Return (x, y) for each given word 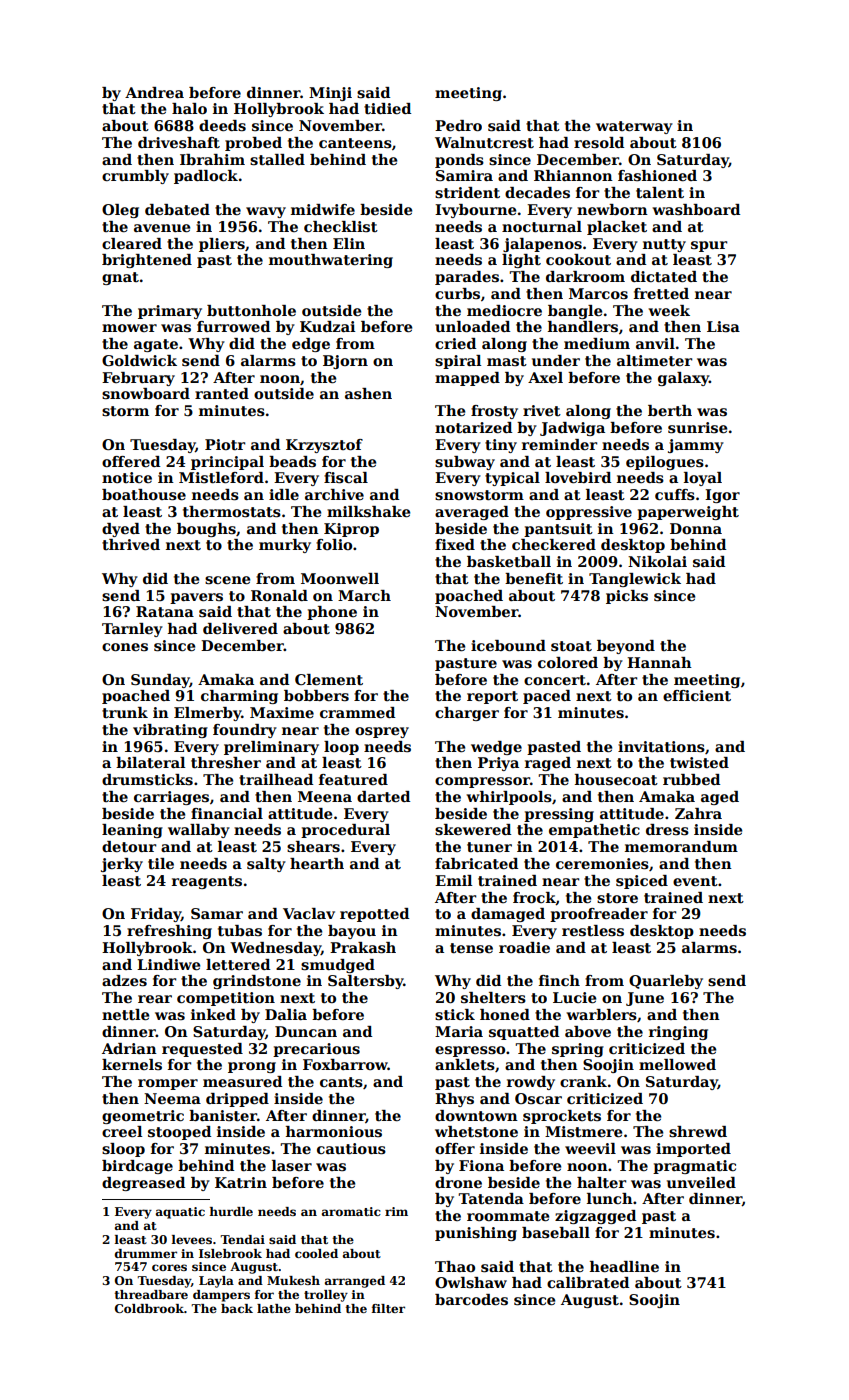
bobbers (316, 695)
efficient (697, 695)
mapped (467, 379)
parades (467, 278)
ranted (222, 393)
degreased (143, 1184)
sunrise (697, 428)
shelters (493, 998)
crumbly (135, 177)
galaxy (683, 379)
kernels (132, 1064)
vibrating (170, 731)
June (645, 999)
